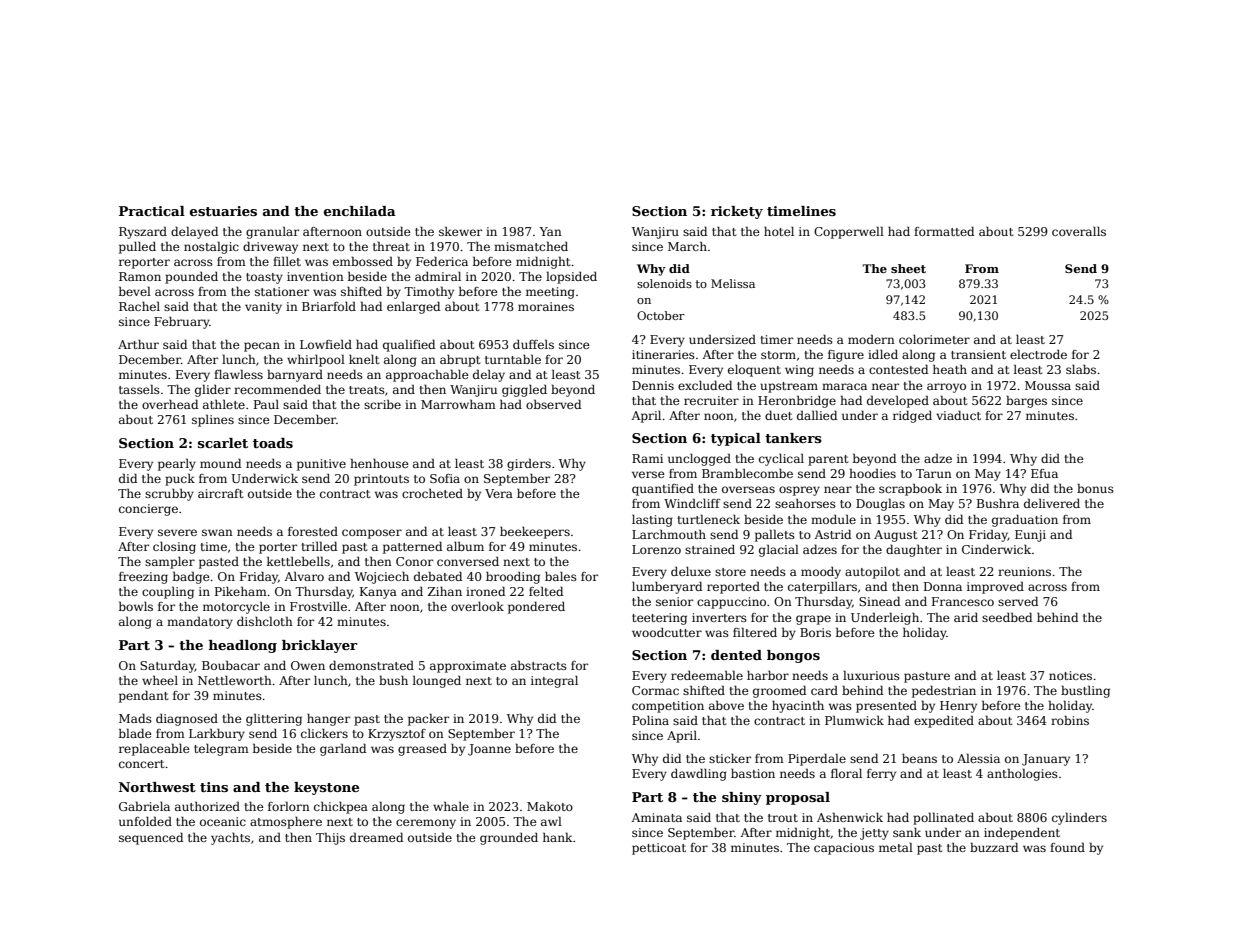 This document has height=952, width=1233. What do you see at coordinates (360, 211) in the document?
I see `enchilada` at bounding box center [360, 211].
